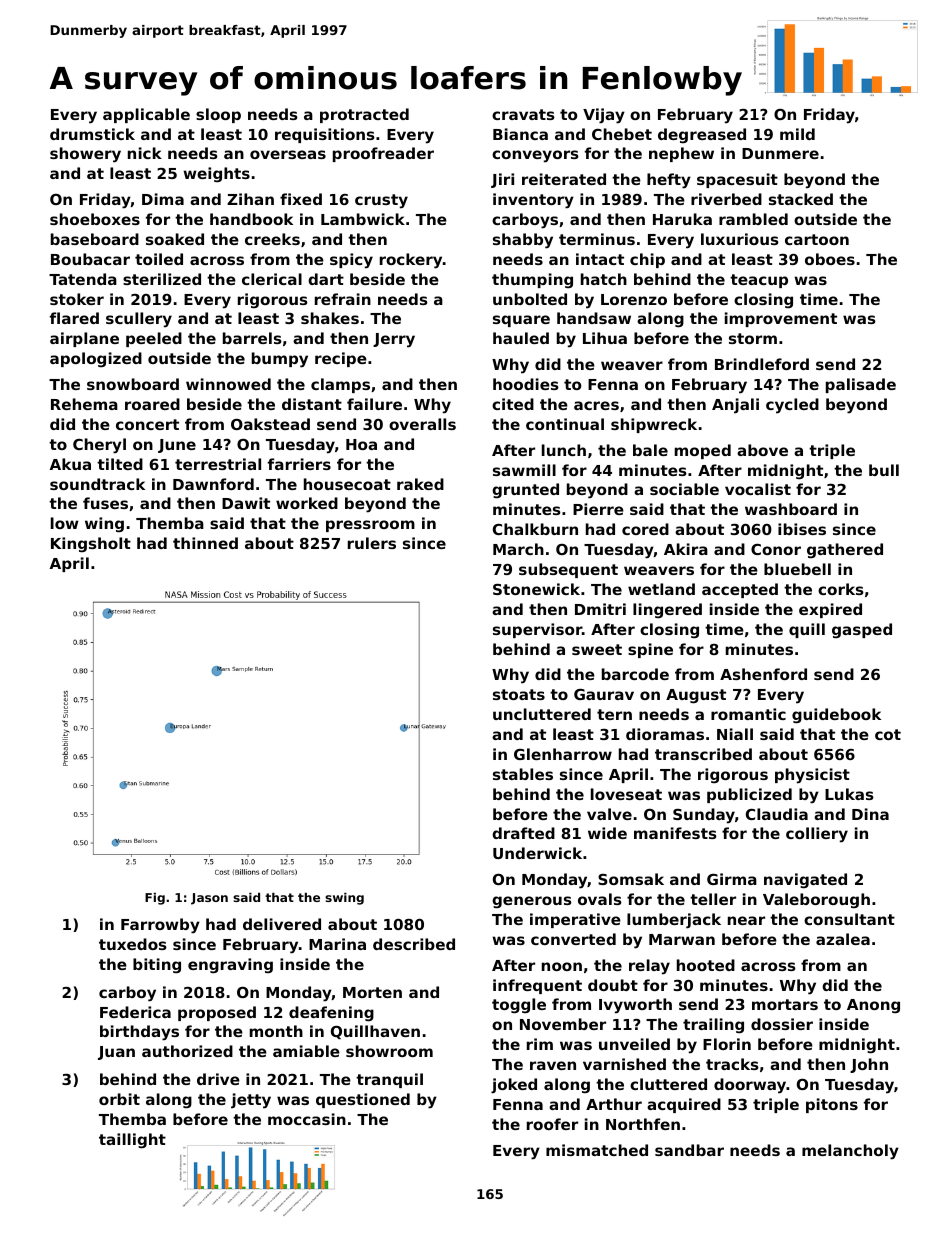 The width and height of the document is (952, 1233). I want to click on requisitions, so click(325, 135).
